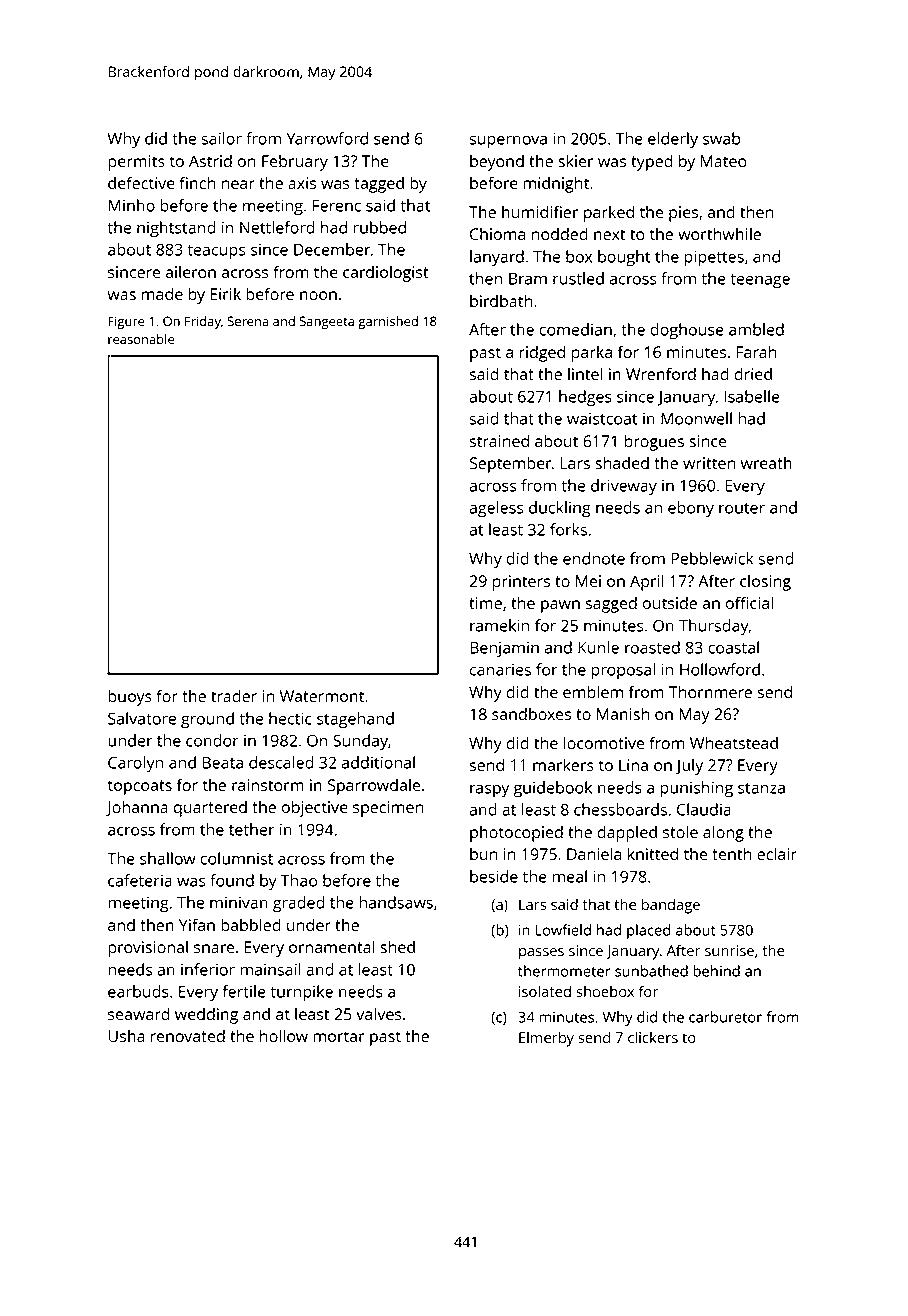 The image size is (908, 1316). Describe the element at coordinates (379, 184) in the screenshot. I see `tagged` at that location.
